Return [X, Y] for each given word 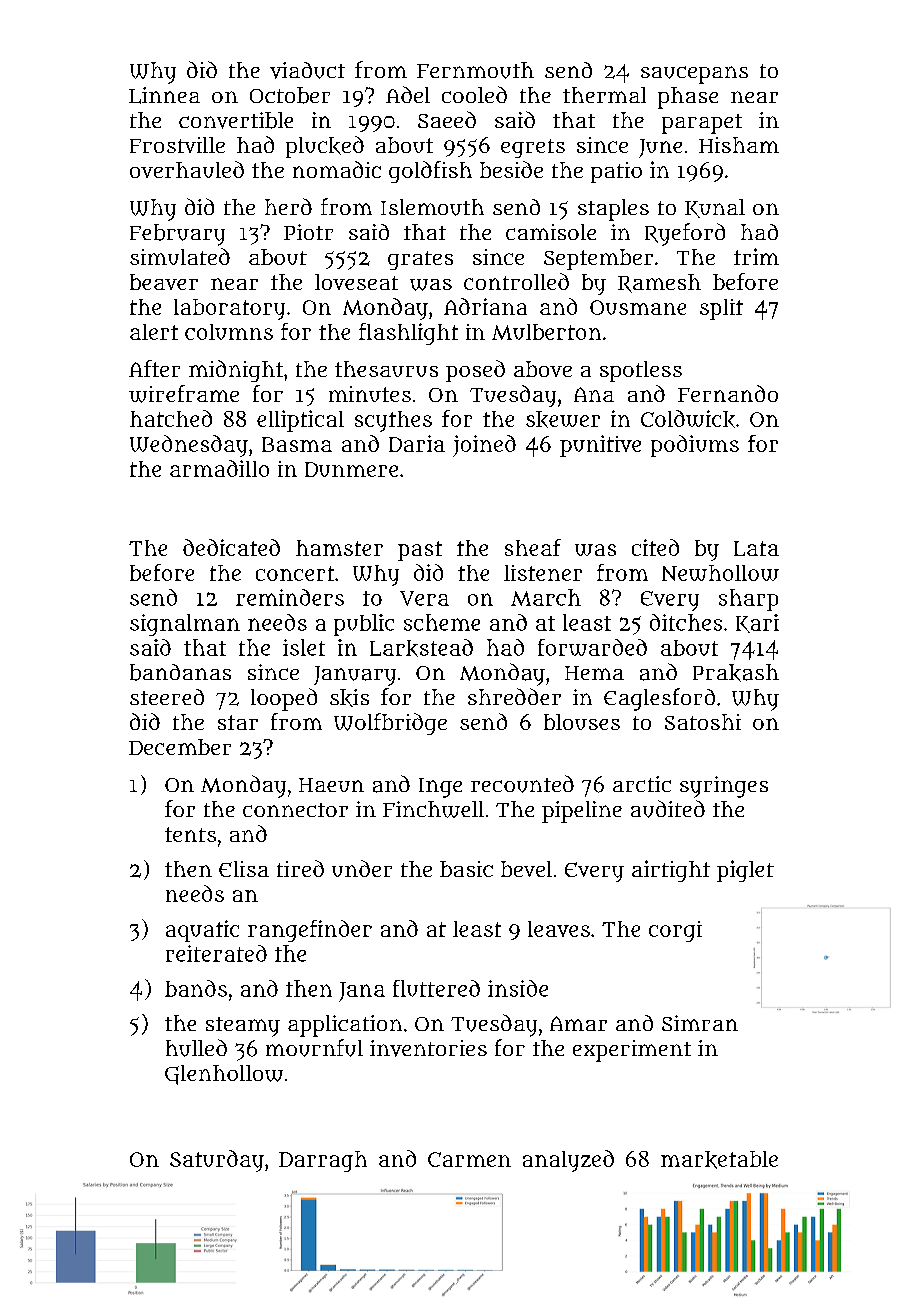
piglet [745, 871]
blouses [582, 722]
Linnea [164, 95]
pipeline [582, 812]
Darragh [323, 1161]
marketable [719, 1160]
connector [295, 810]
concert [295, 573]
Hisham [739, 145]
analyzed [568, 1161]
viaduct [307, 70]
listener [543, 573]
